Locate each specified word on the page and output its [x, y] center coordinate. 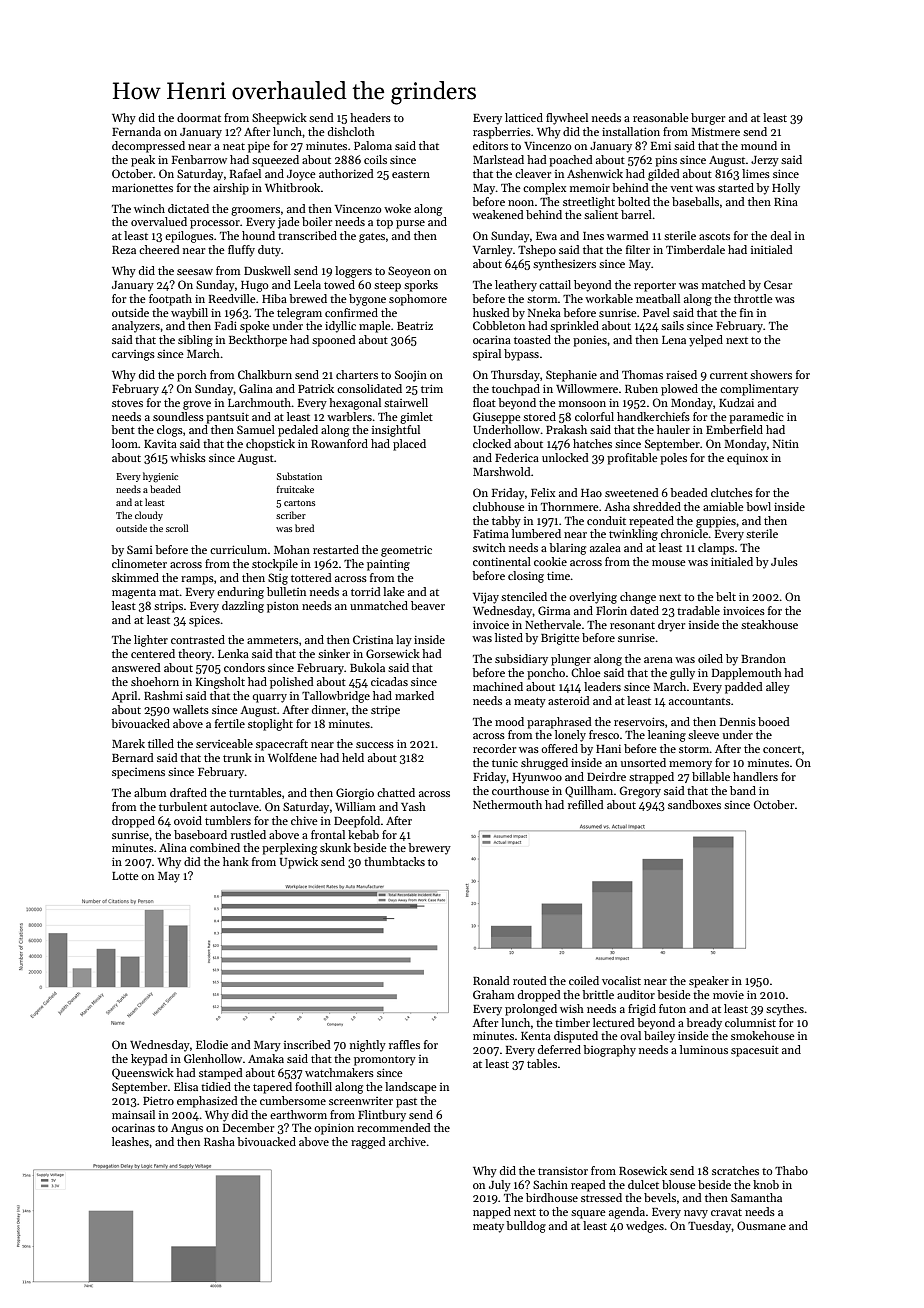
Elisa [186, 1086]
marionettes [142, 187]
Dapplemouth [747, 674]
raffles [404, 1044]
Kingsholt [220, 683]
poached [571, 161]
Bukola [367, 667]
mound [759, 145]
